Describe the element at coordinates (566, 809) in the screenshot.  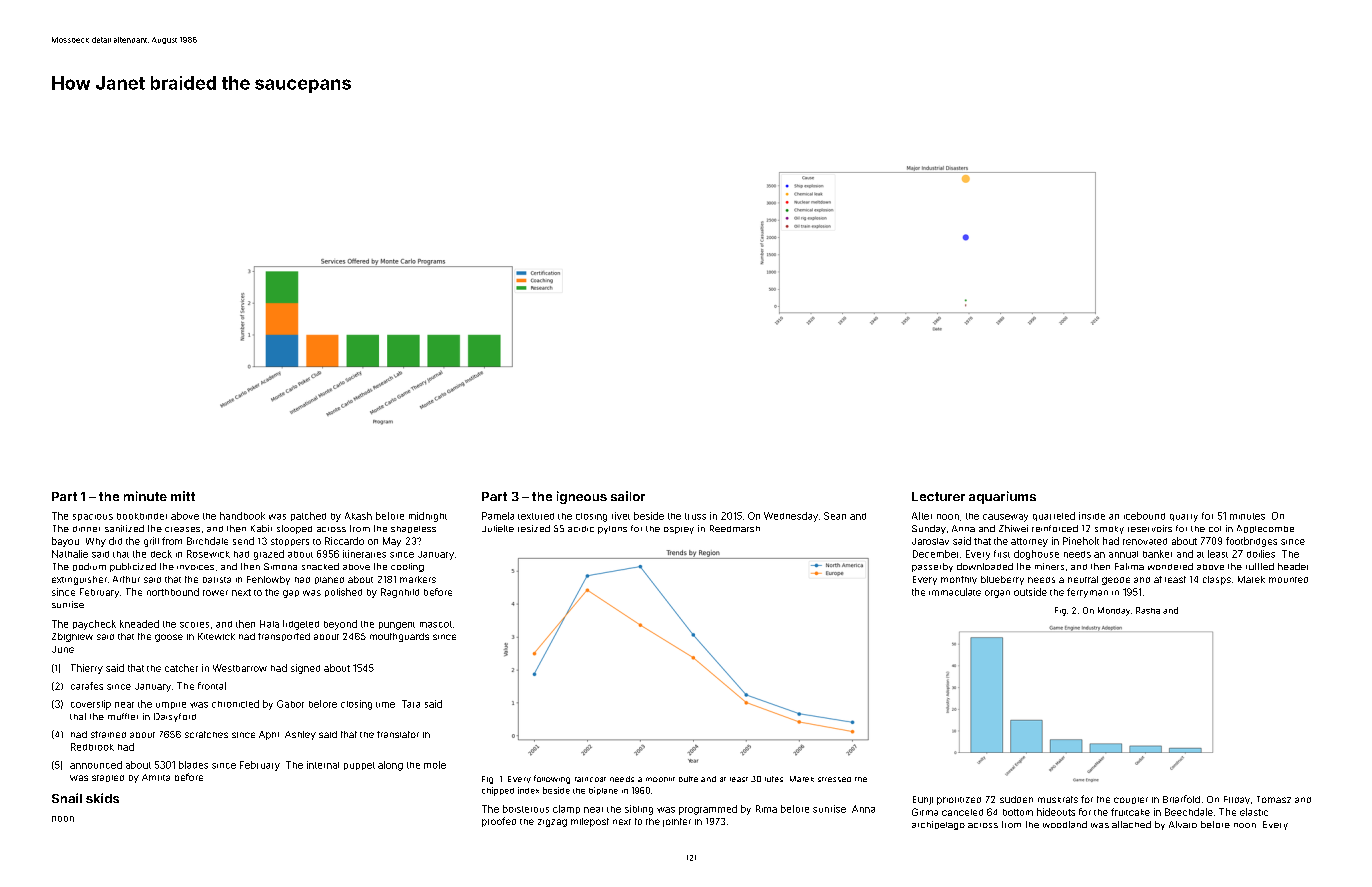
I see `clamp` at that location.
